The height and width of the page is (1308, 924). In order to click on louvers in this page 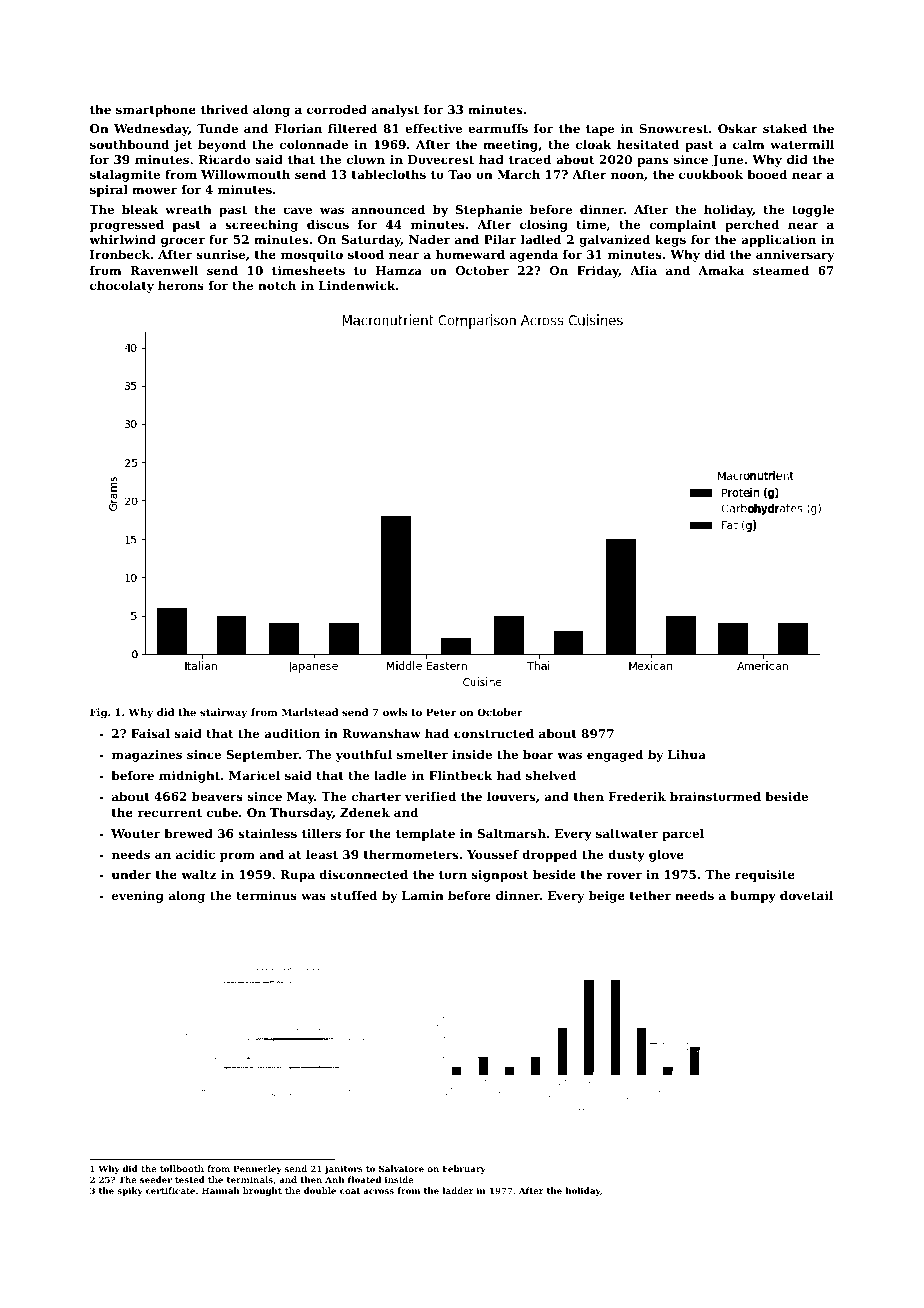, I will do `click(511, 796)`.
